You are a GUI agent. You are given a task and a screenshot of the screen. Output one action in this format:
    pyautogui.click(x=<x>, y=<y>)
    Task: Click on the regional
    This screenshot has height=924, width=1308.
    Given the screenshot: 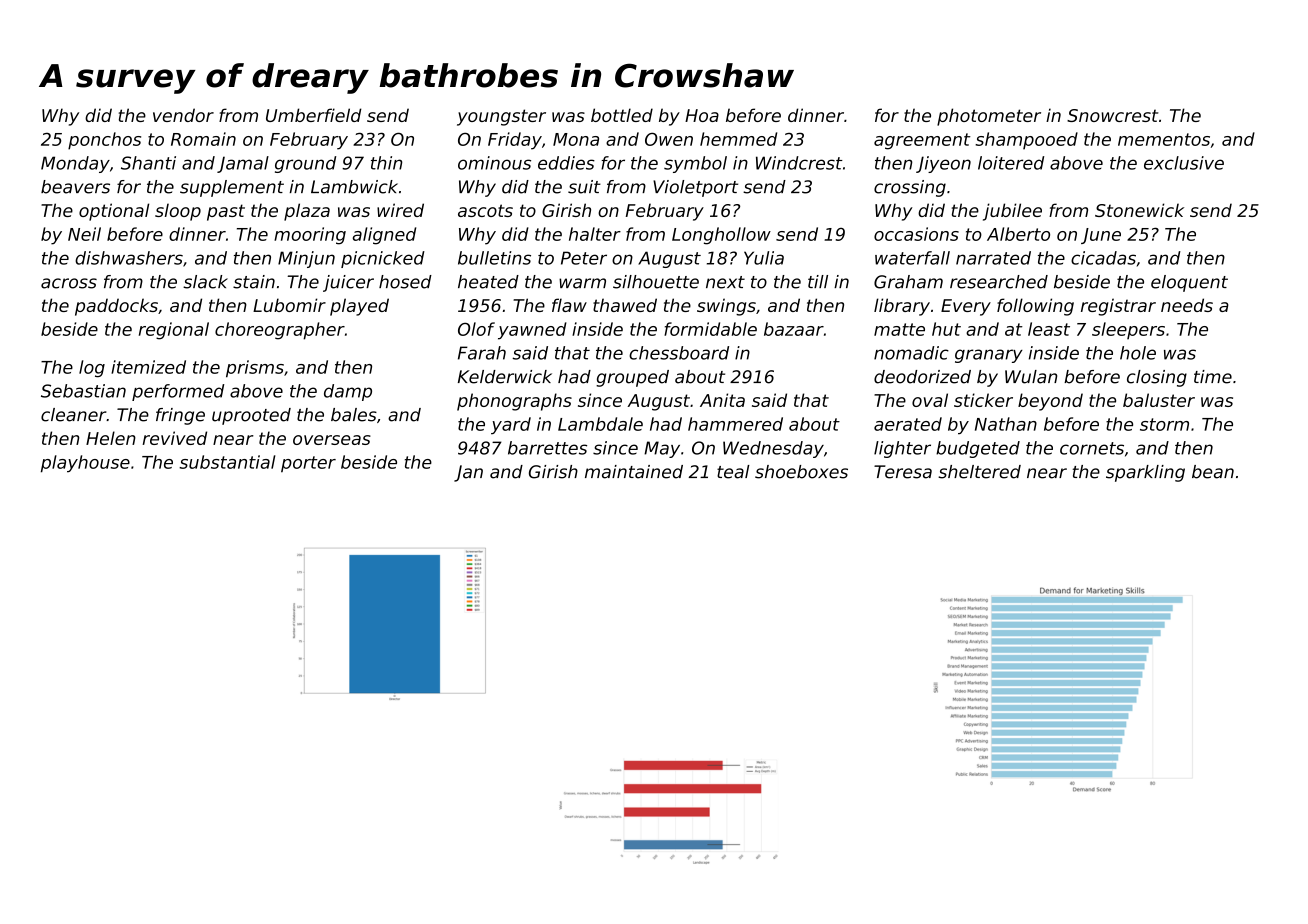 What is the action you would take?
    pyautogui.click(x=174, y=331)
